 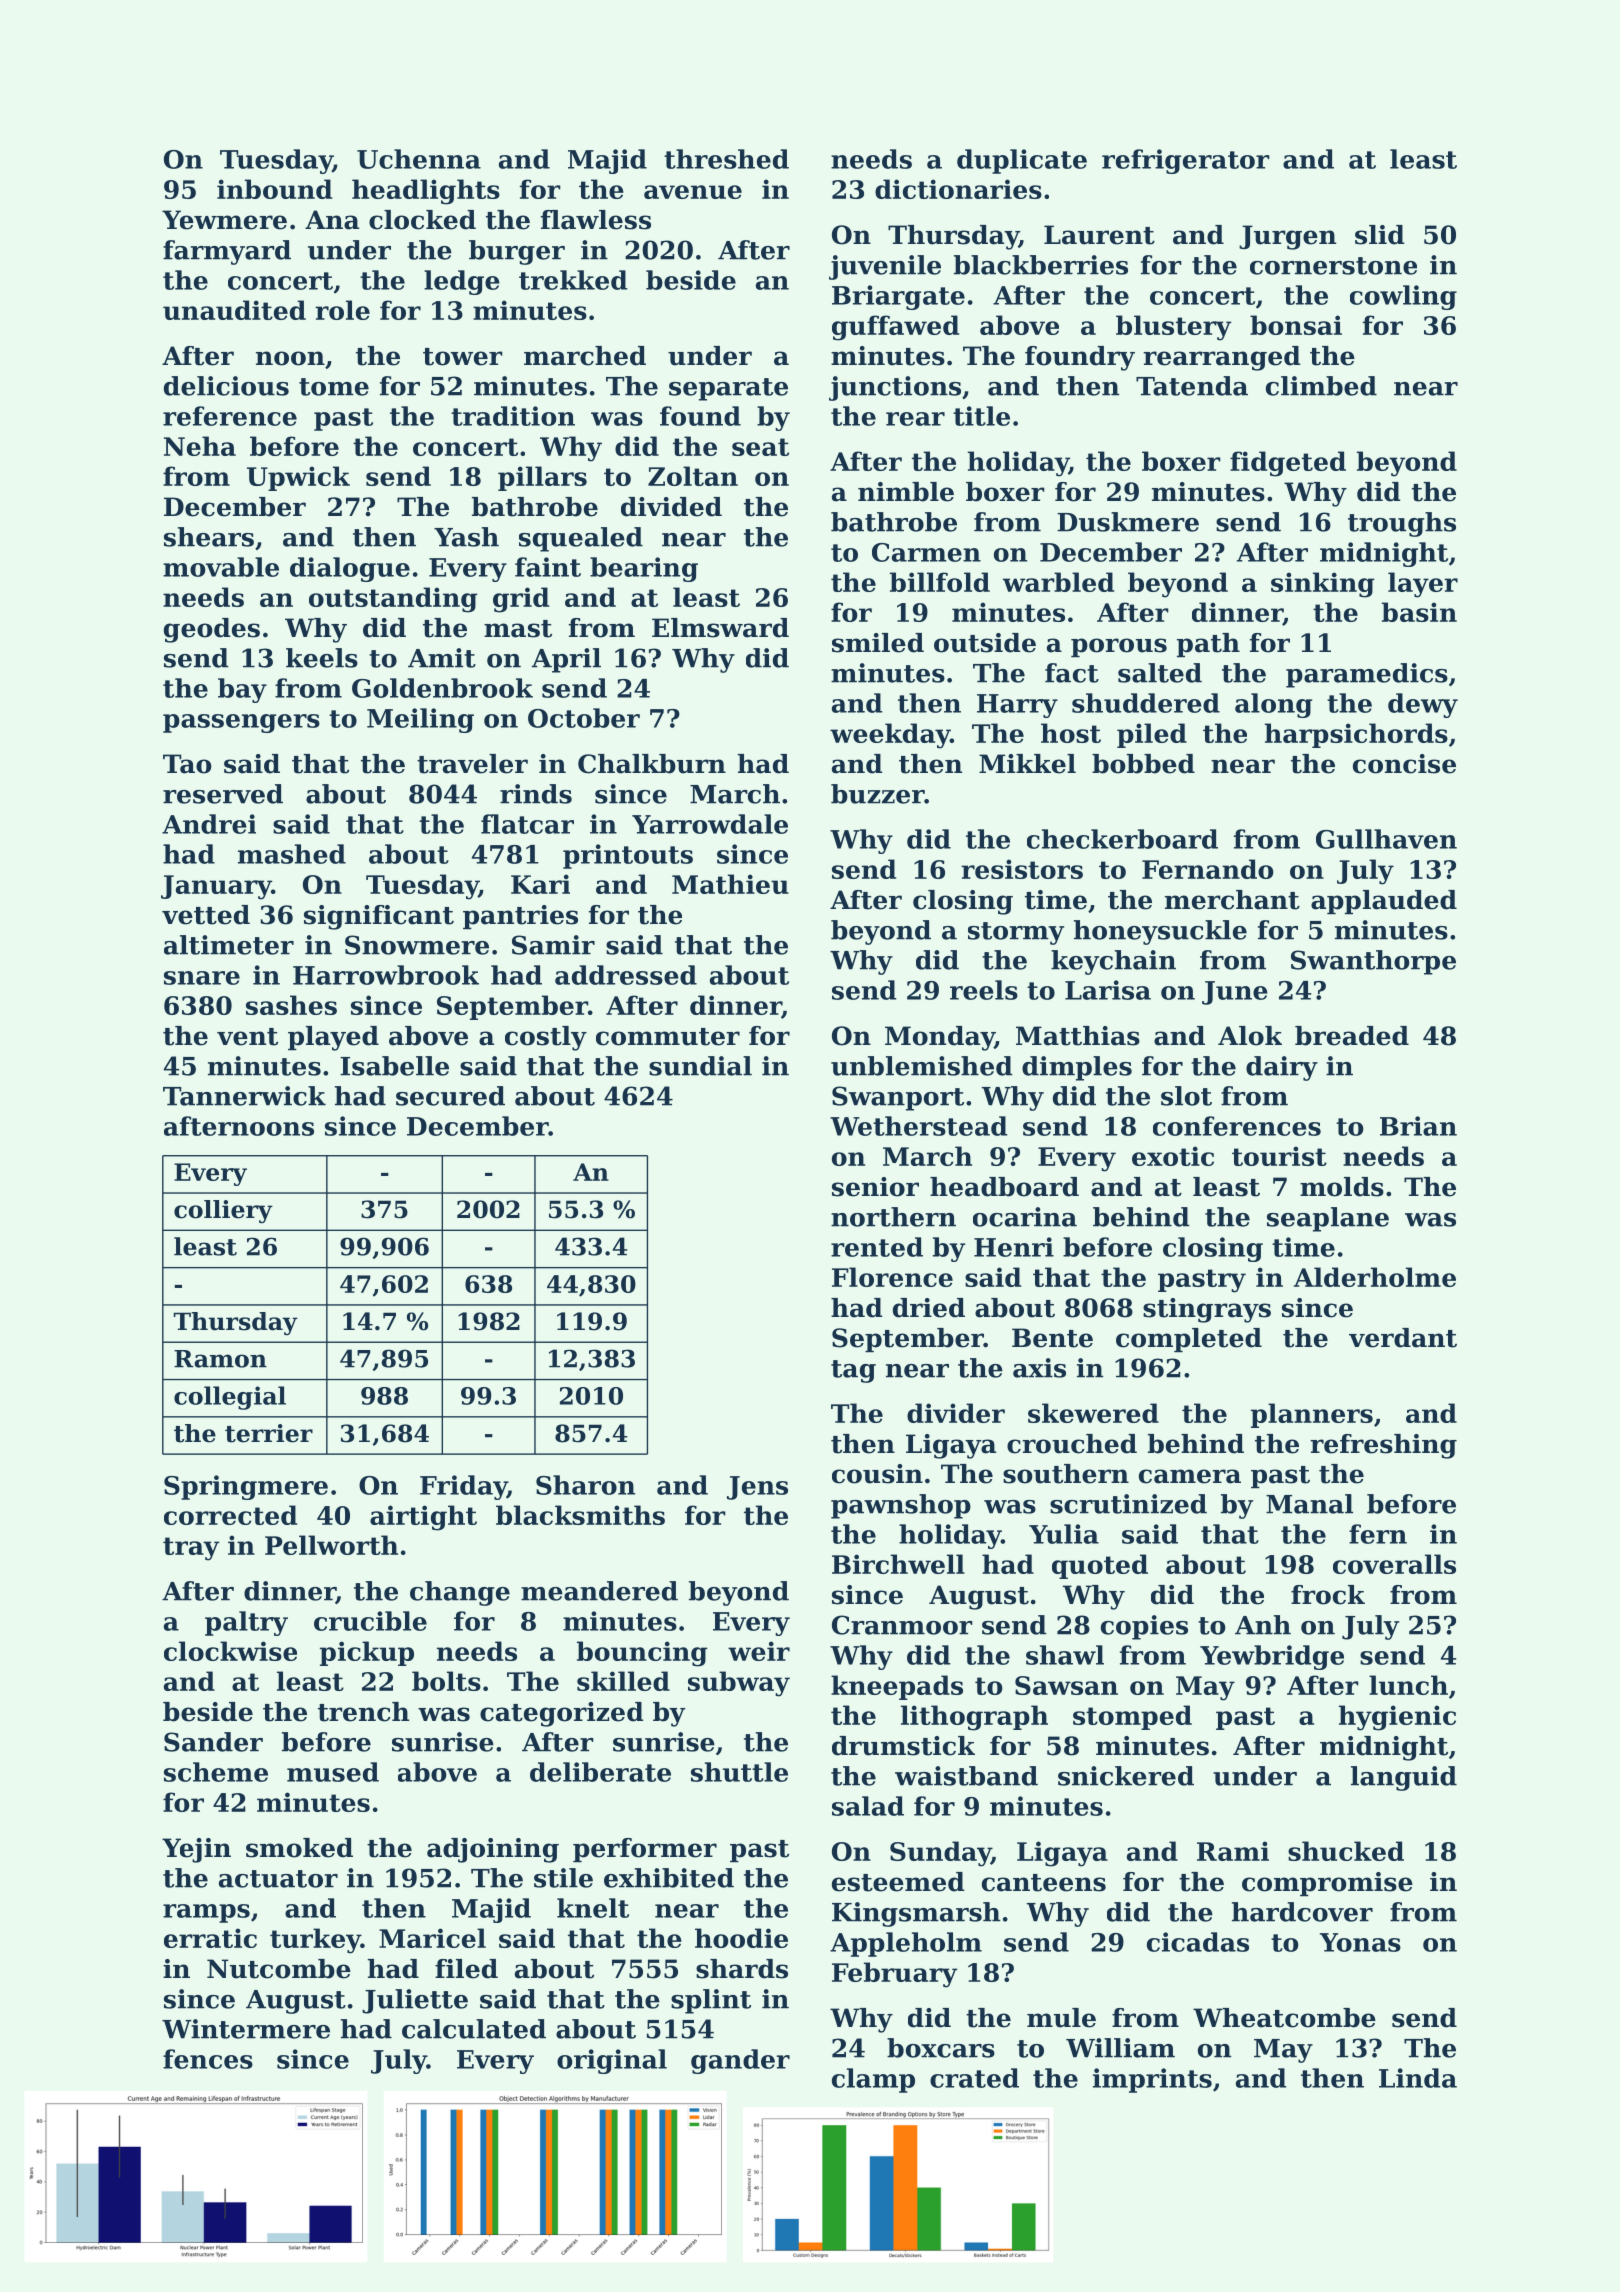 What do you see at coordinates (1323, 585) in the page?
I see `sinking` at bounding box center [1323, 585].
